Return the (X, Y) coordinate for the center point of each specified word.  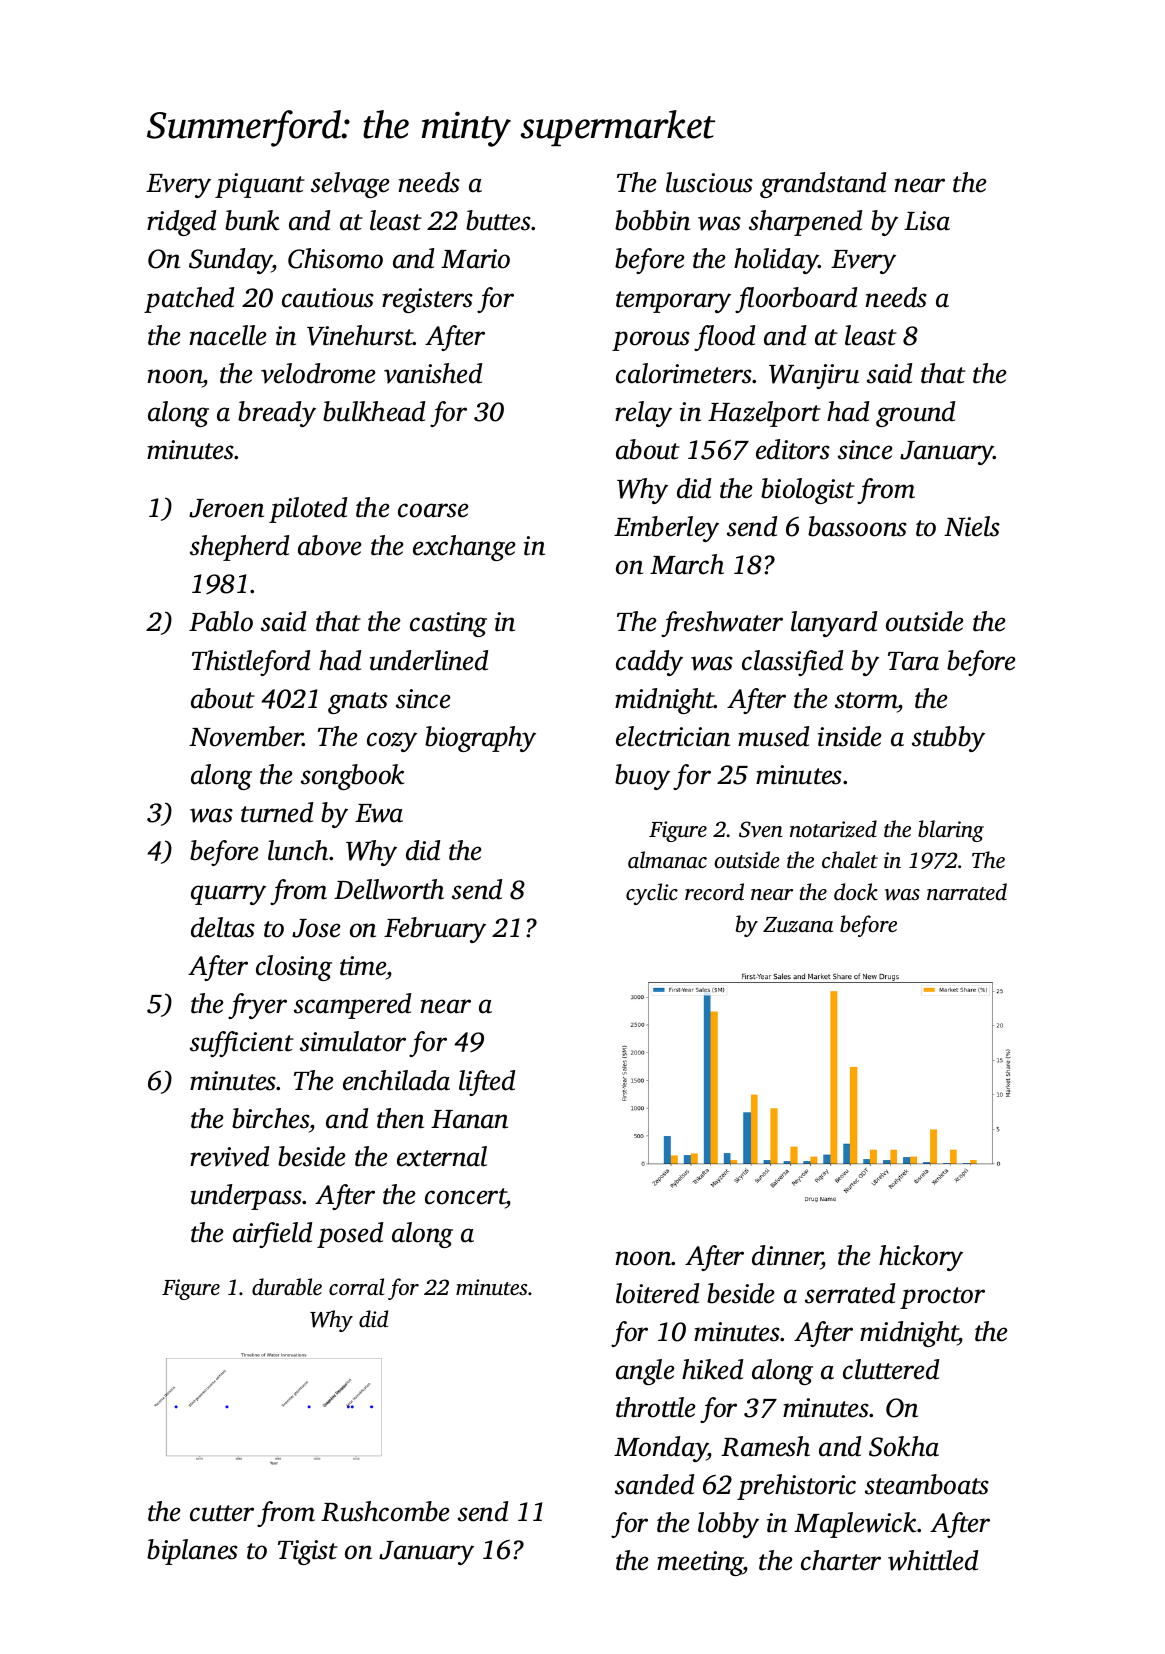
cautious (328, 298)
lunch (298, 850)
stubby (948, 739)
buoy (642, 777)
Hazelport (764, 414)
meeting (700, 1563)
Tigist (308, 1552)
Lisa (927, 221)
